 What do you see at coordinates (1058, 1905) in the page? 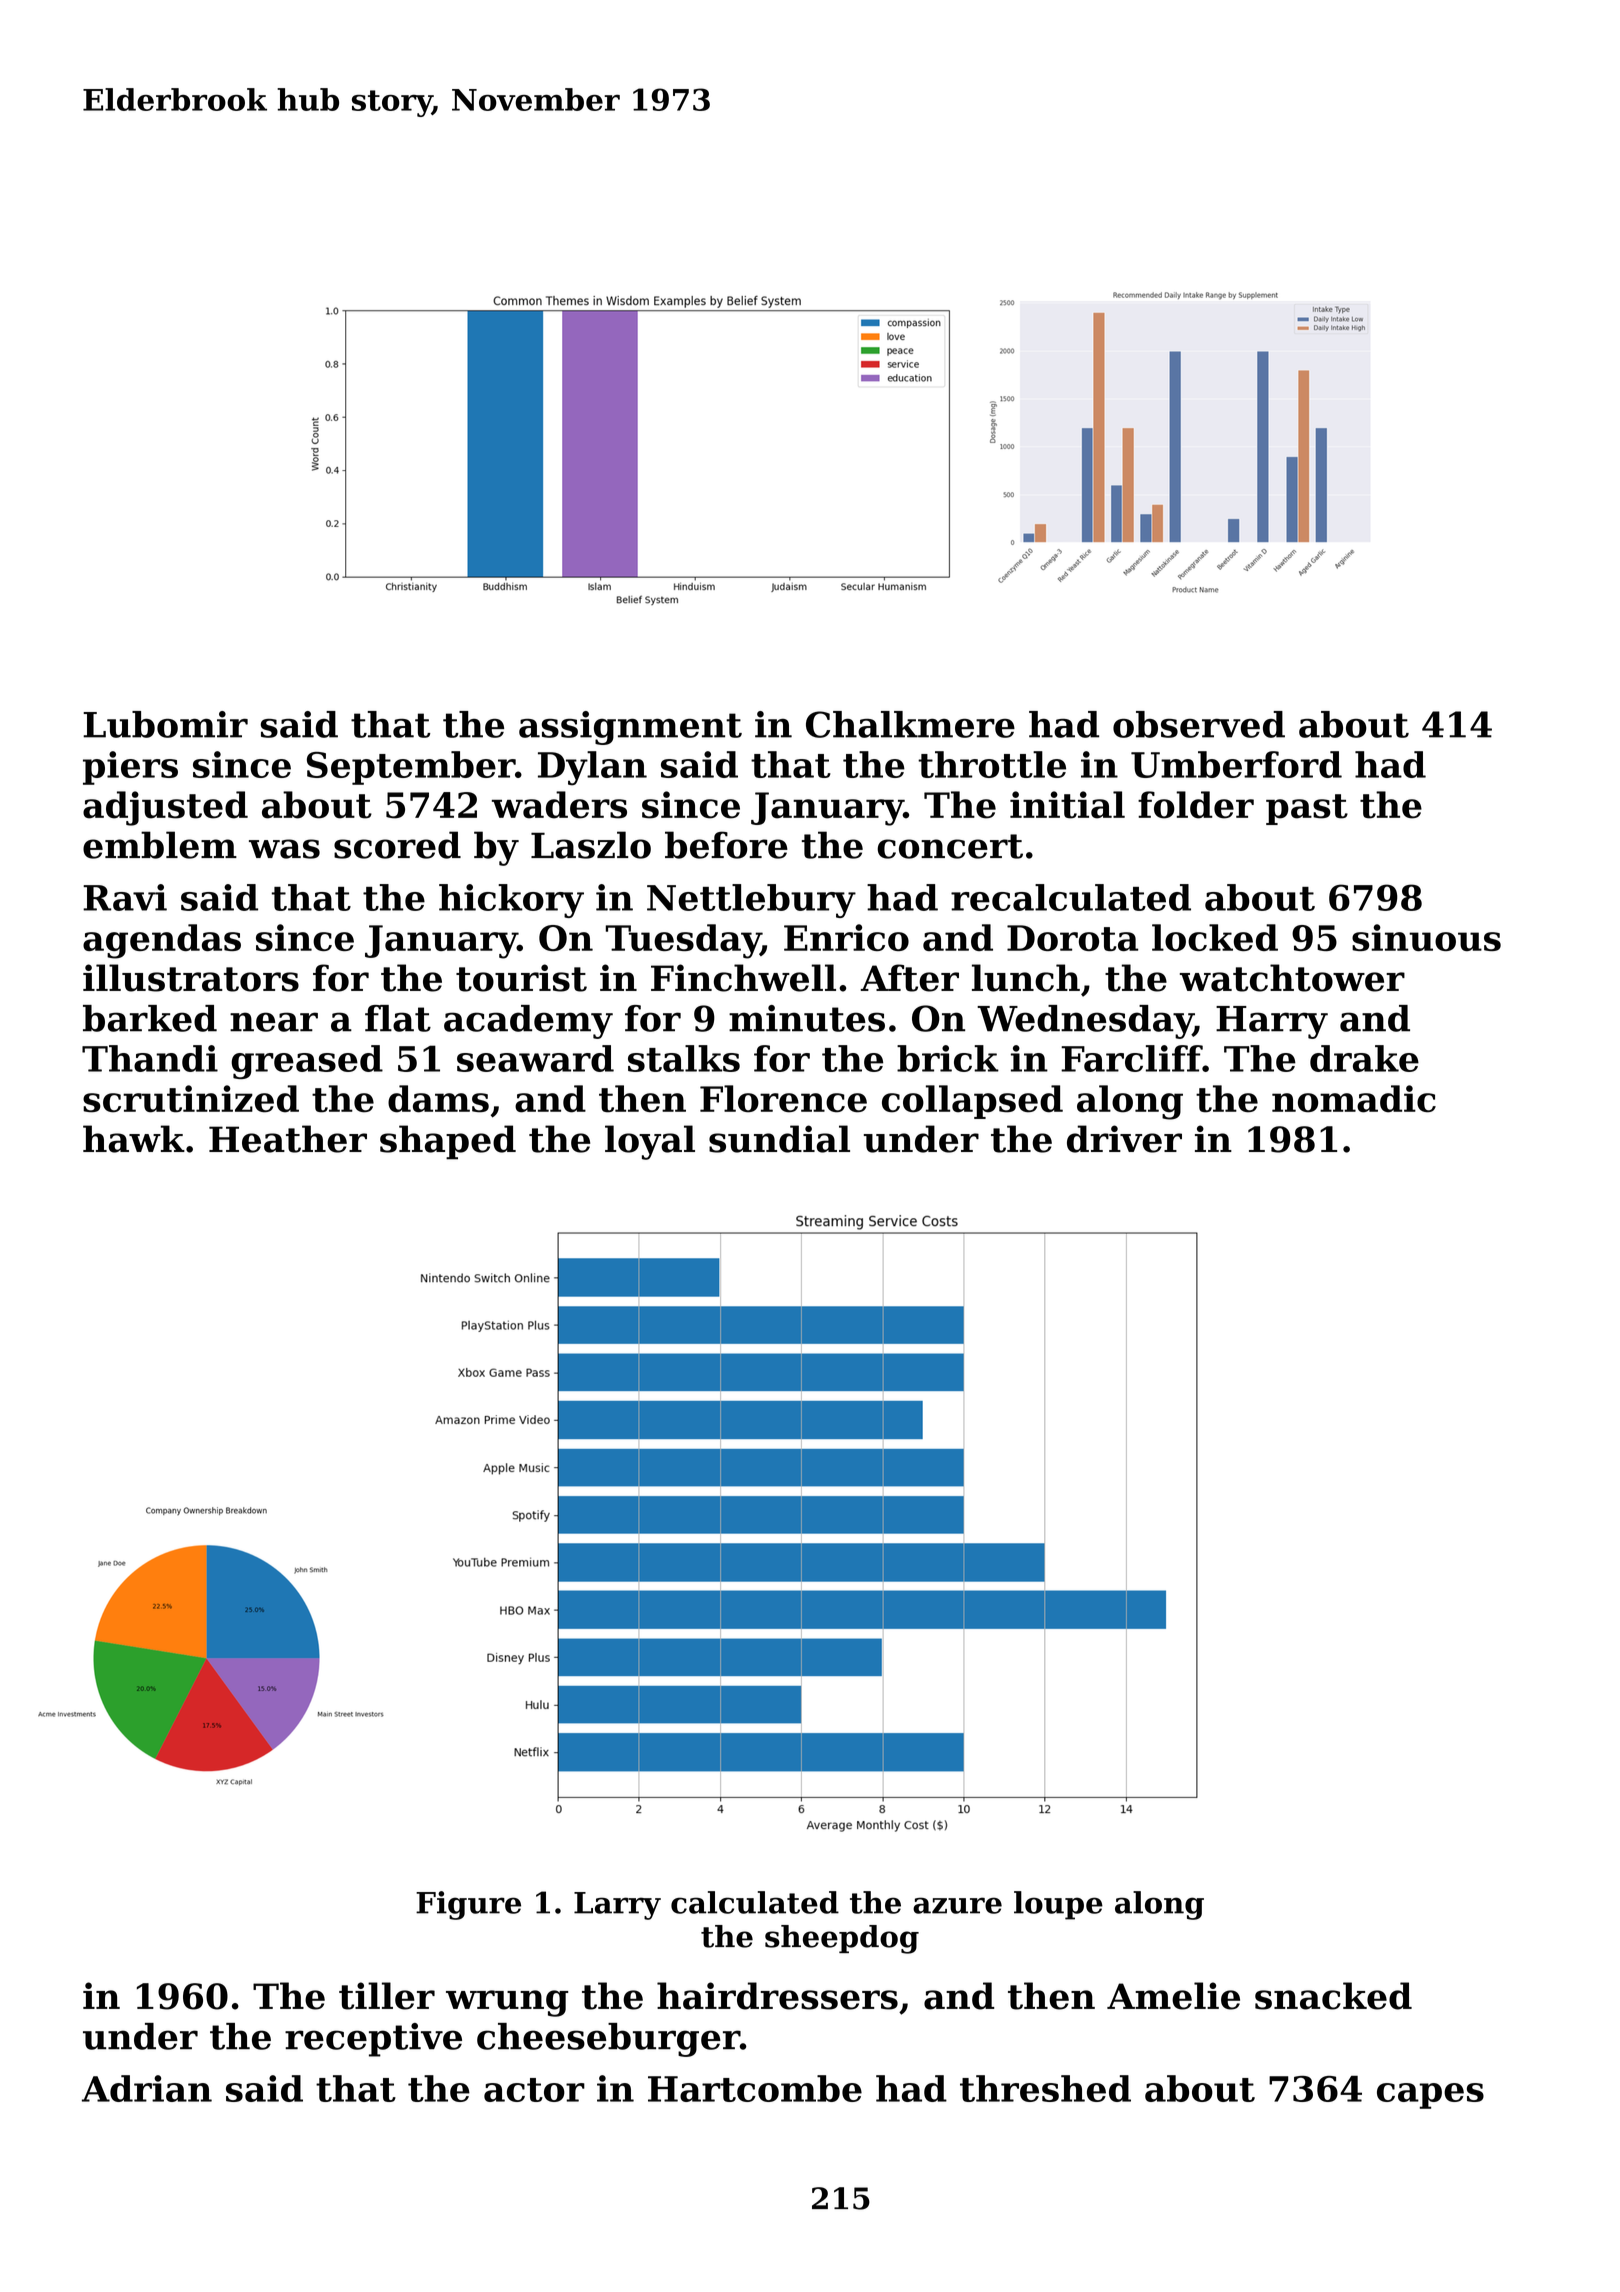
I see `loupe` at bounding box center [1058, 1905].
